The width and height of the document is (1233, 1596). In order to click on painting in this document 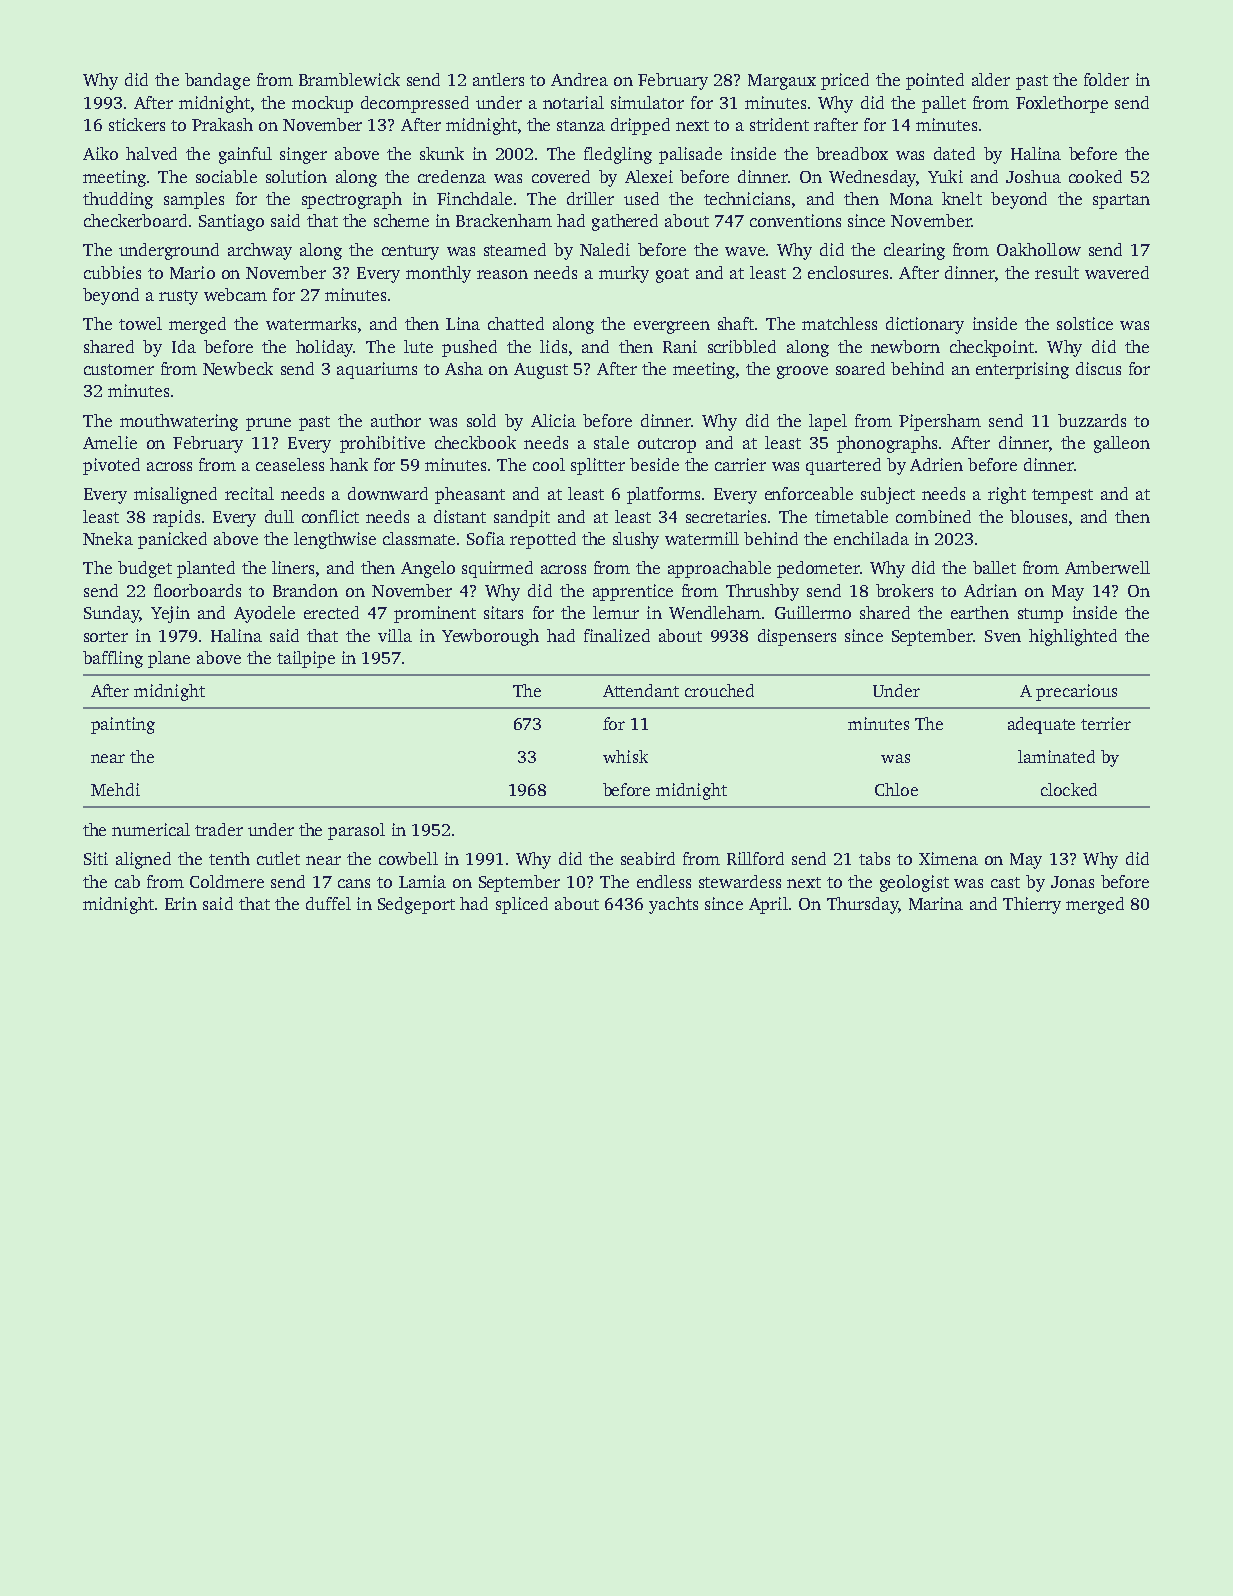, I will do `click(123, 725)`.
